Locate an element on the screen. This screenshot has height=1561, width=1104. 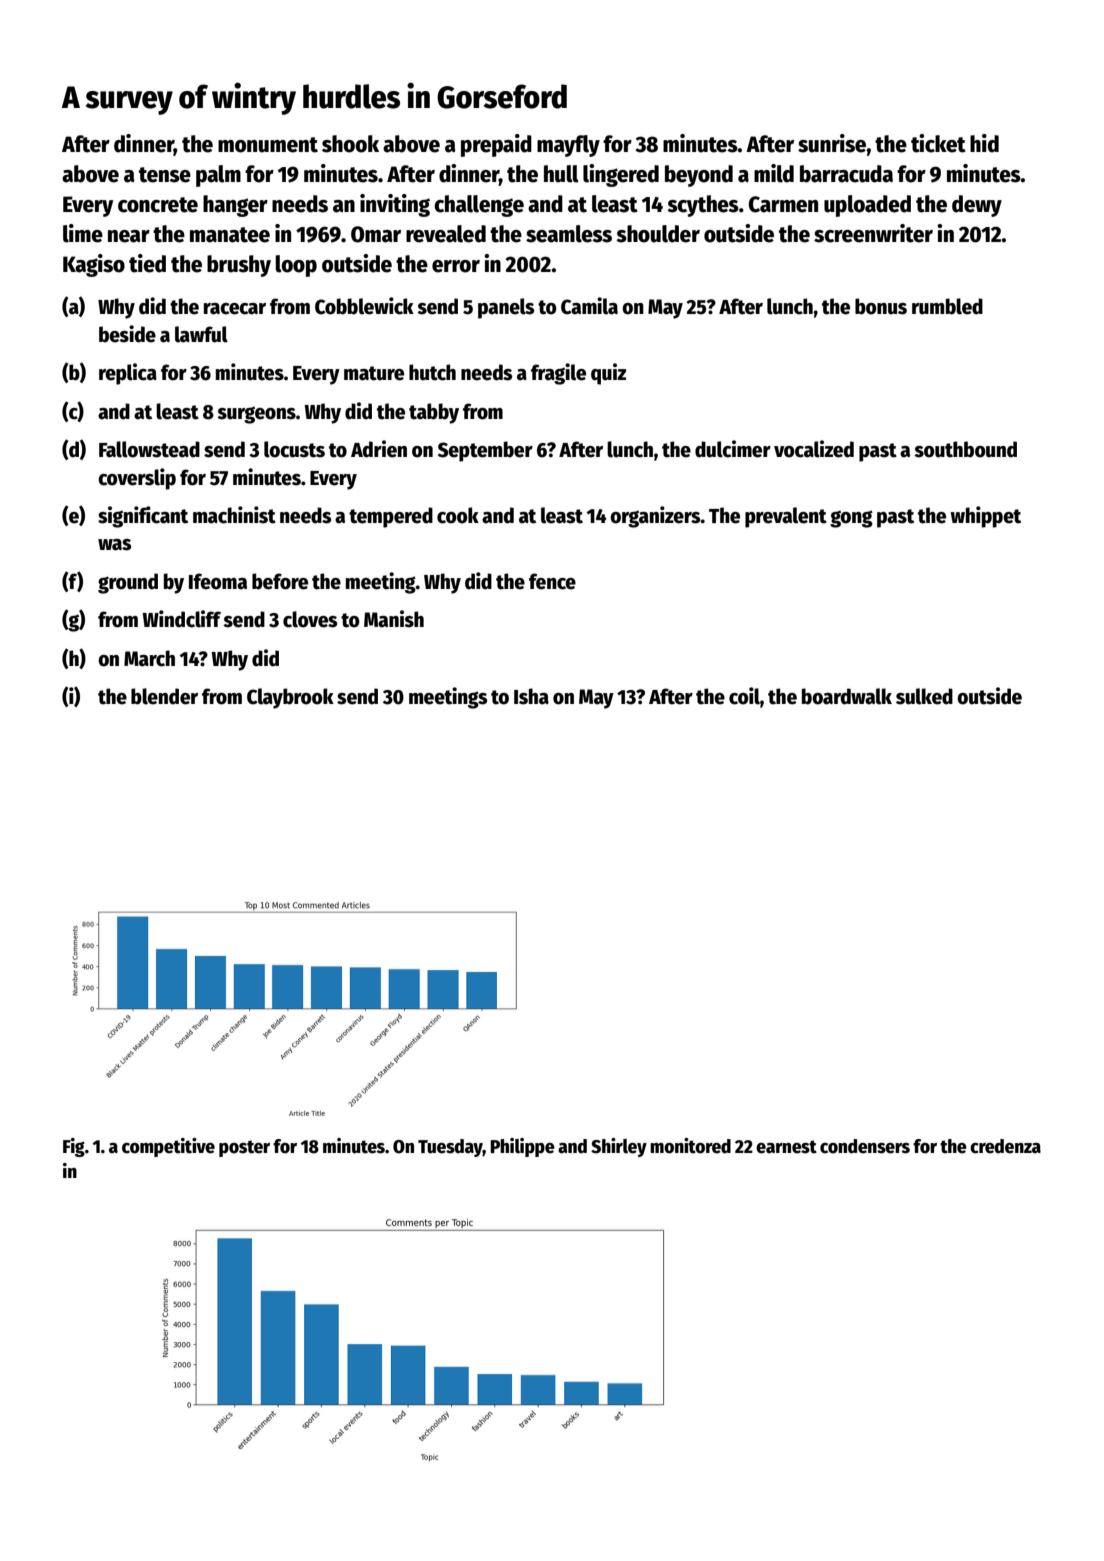
coil is located at coordinates (744, 696).
